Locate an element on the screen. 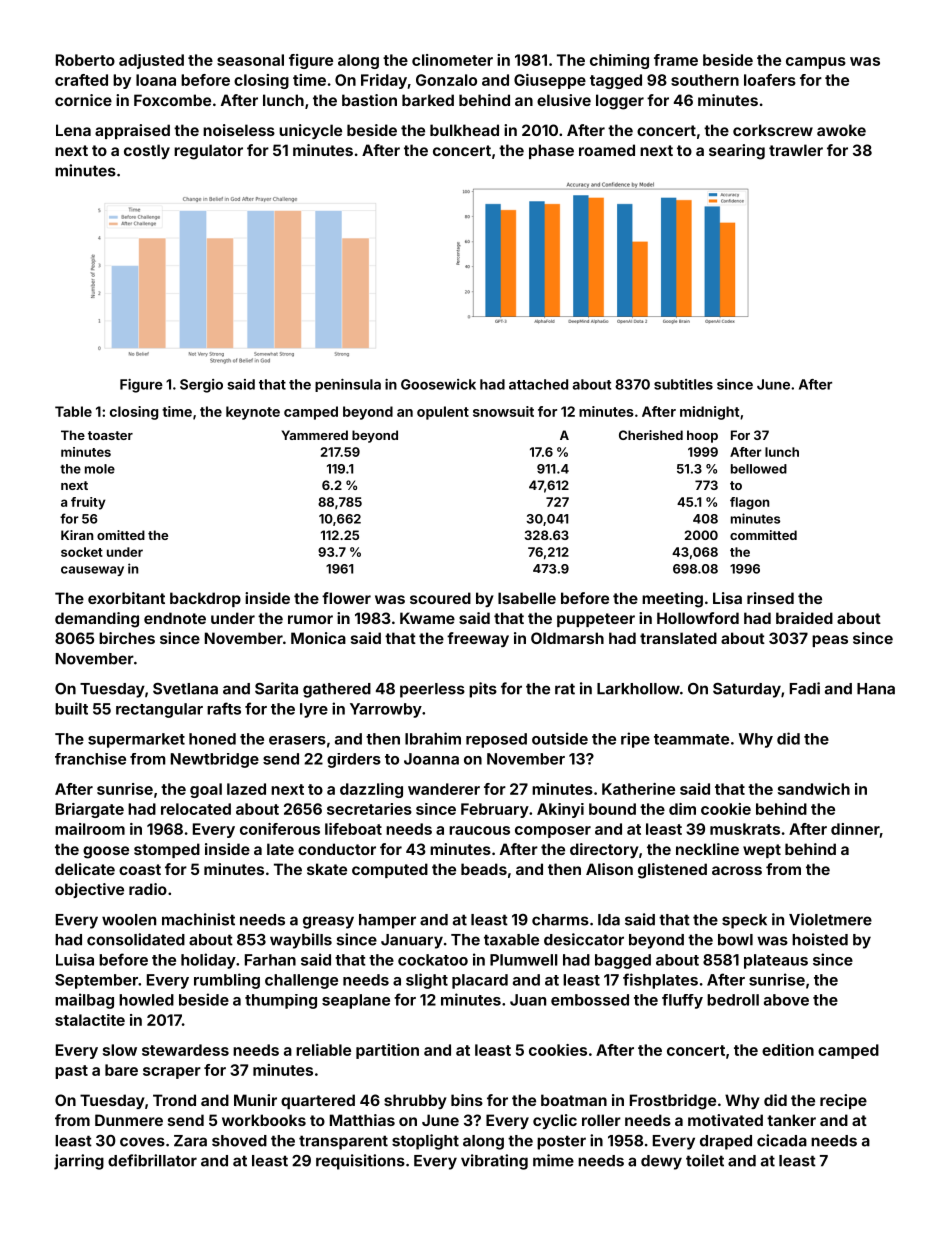 This screenshot has width=952, height=1233. campus is located at coordinates (816, 63).
